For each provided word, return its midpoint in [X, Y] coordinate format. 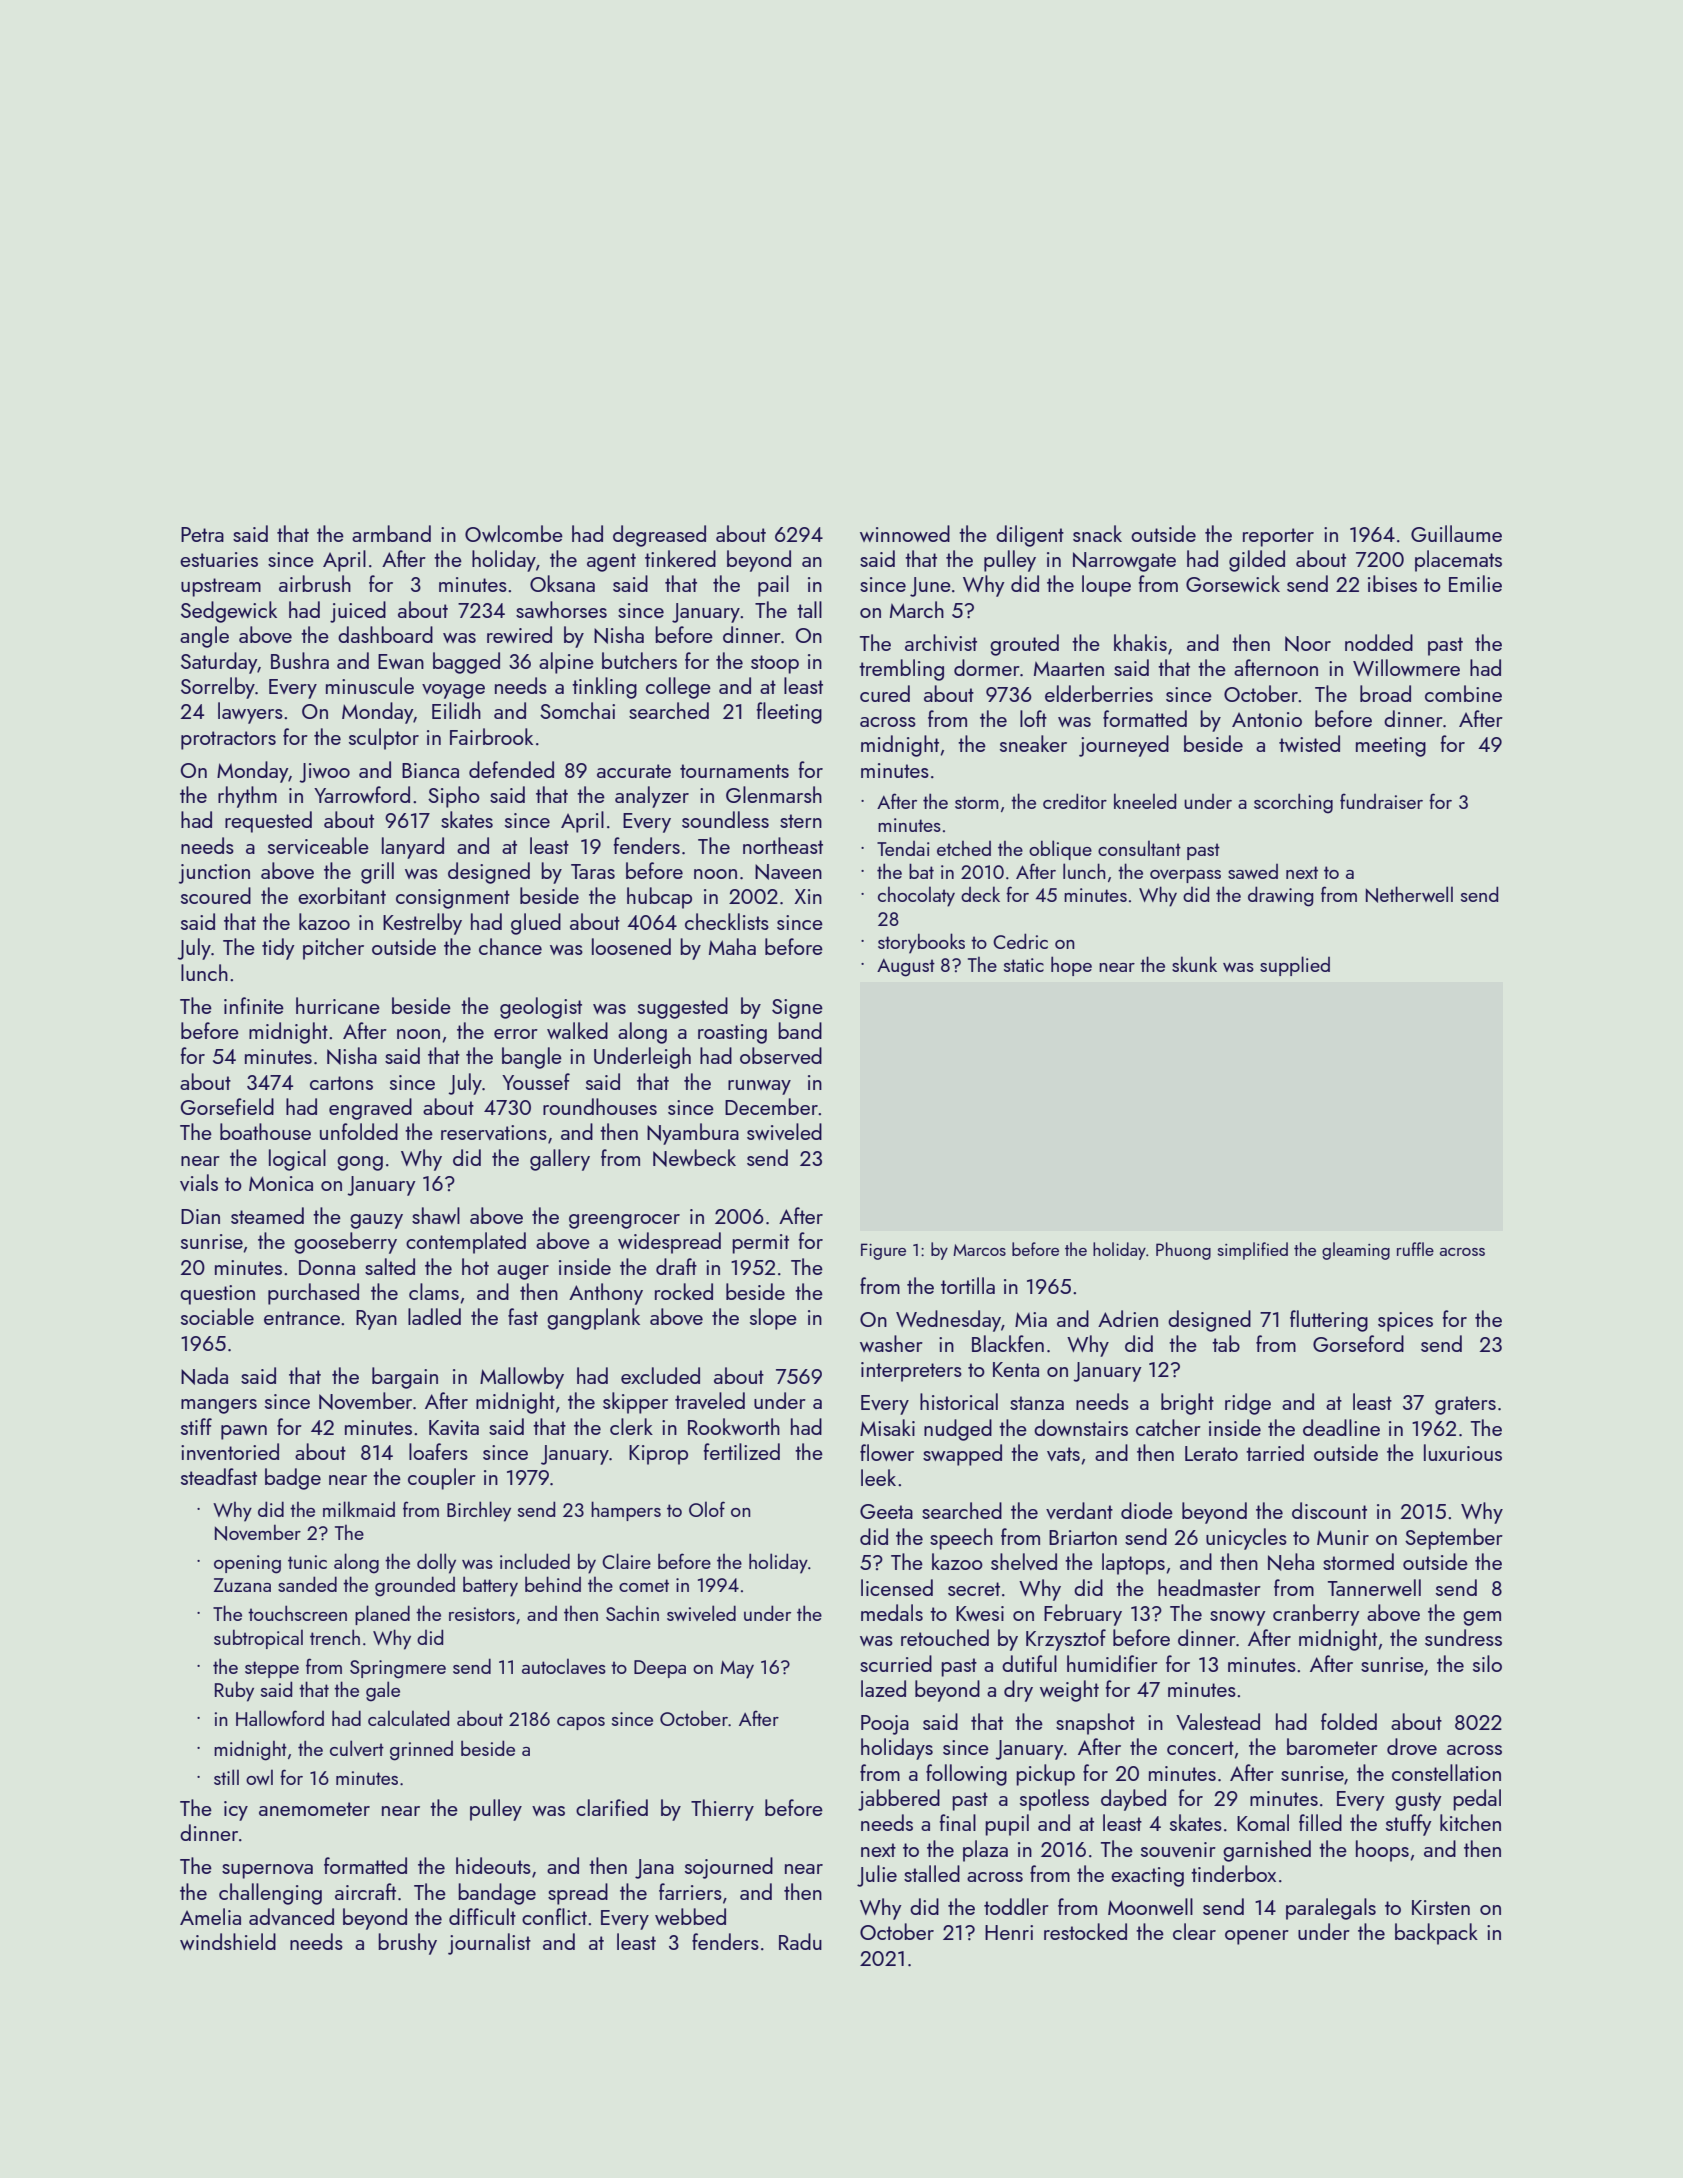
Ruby [234, 1691]
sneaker [1033, 743]
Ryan [376, 1320]
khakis [1140, 642]
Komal [1263, 1822]
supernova [267, 1871]
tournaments [734, 771]
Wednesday [948, 1321]
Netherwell [1409, 894]
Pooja [885, 1725]
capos [581, 1723]
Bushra [300, 660]
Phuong [1183, 1251]
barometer [1332, 1746]
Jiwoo [324, 773]
